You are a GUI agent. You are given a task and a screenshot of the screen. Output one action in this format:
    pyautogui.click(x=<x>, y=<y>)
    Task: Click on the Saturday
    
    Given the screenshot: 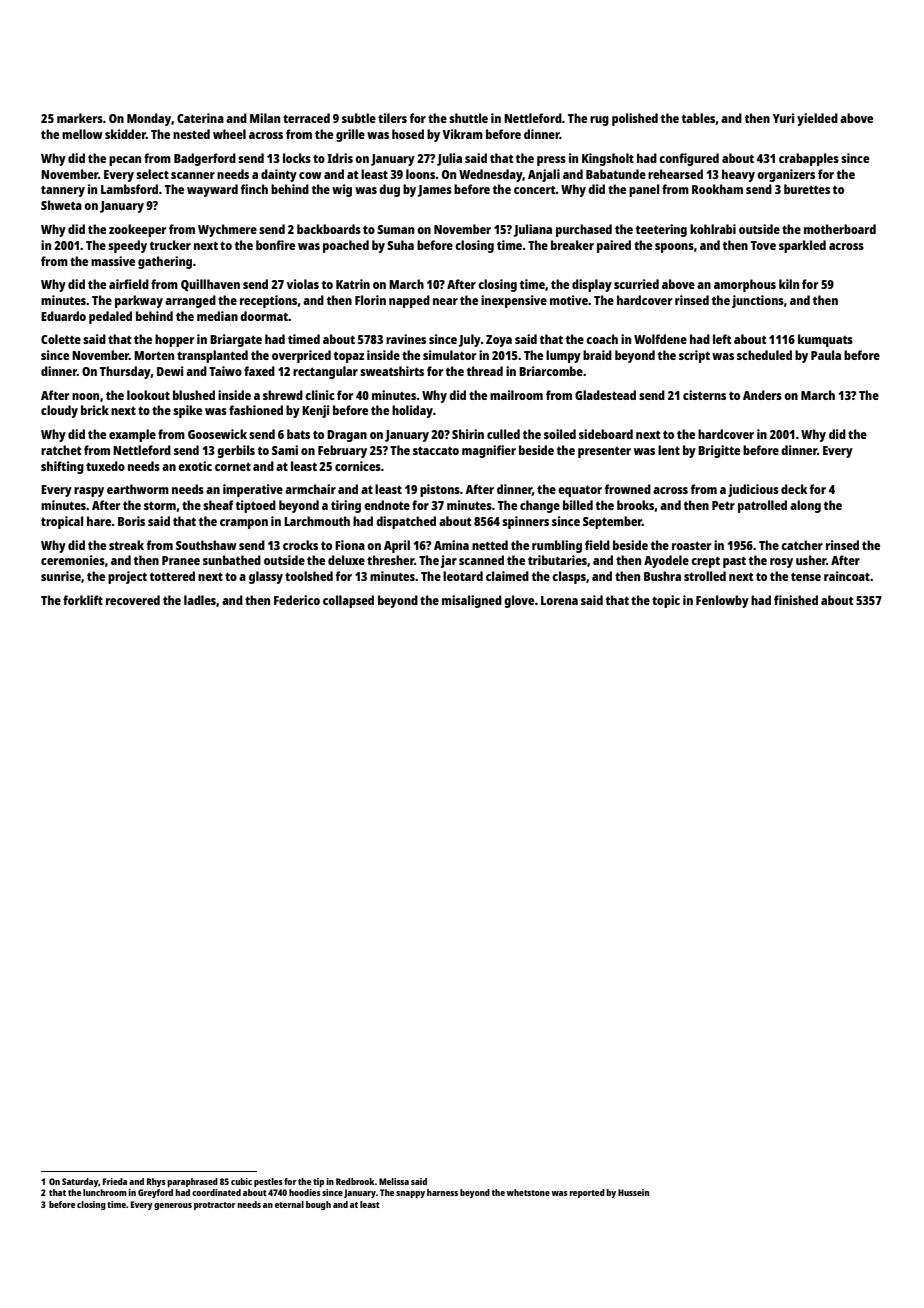 What is the action you would take?
    pyautogui.click(x=80, y=1182)
